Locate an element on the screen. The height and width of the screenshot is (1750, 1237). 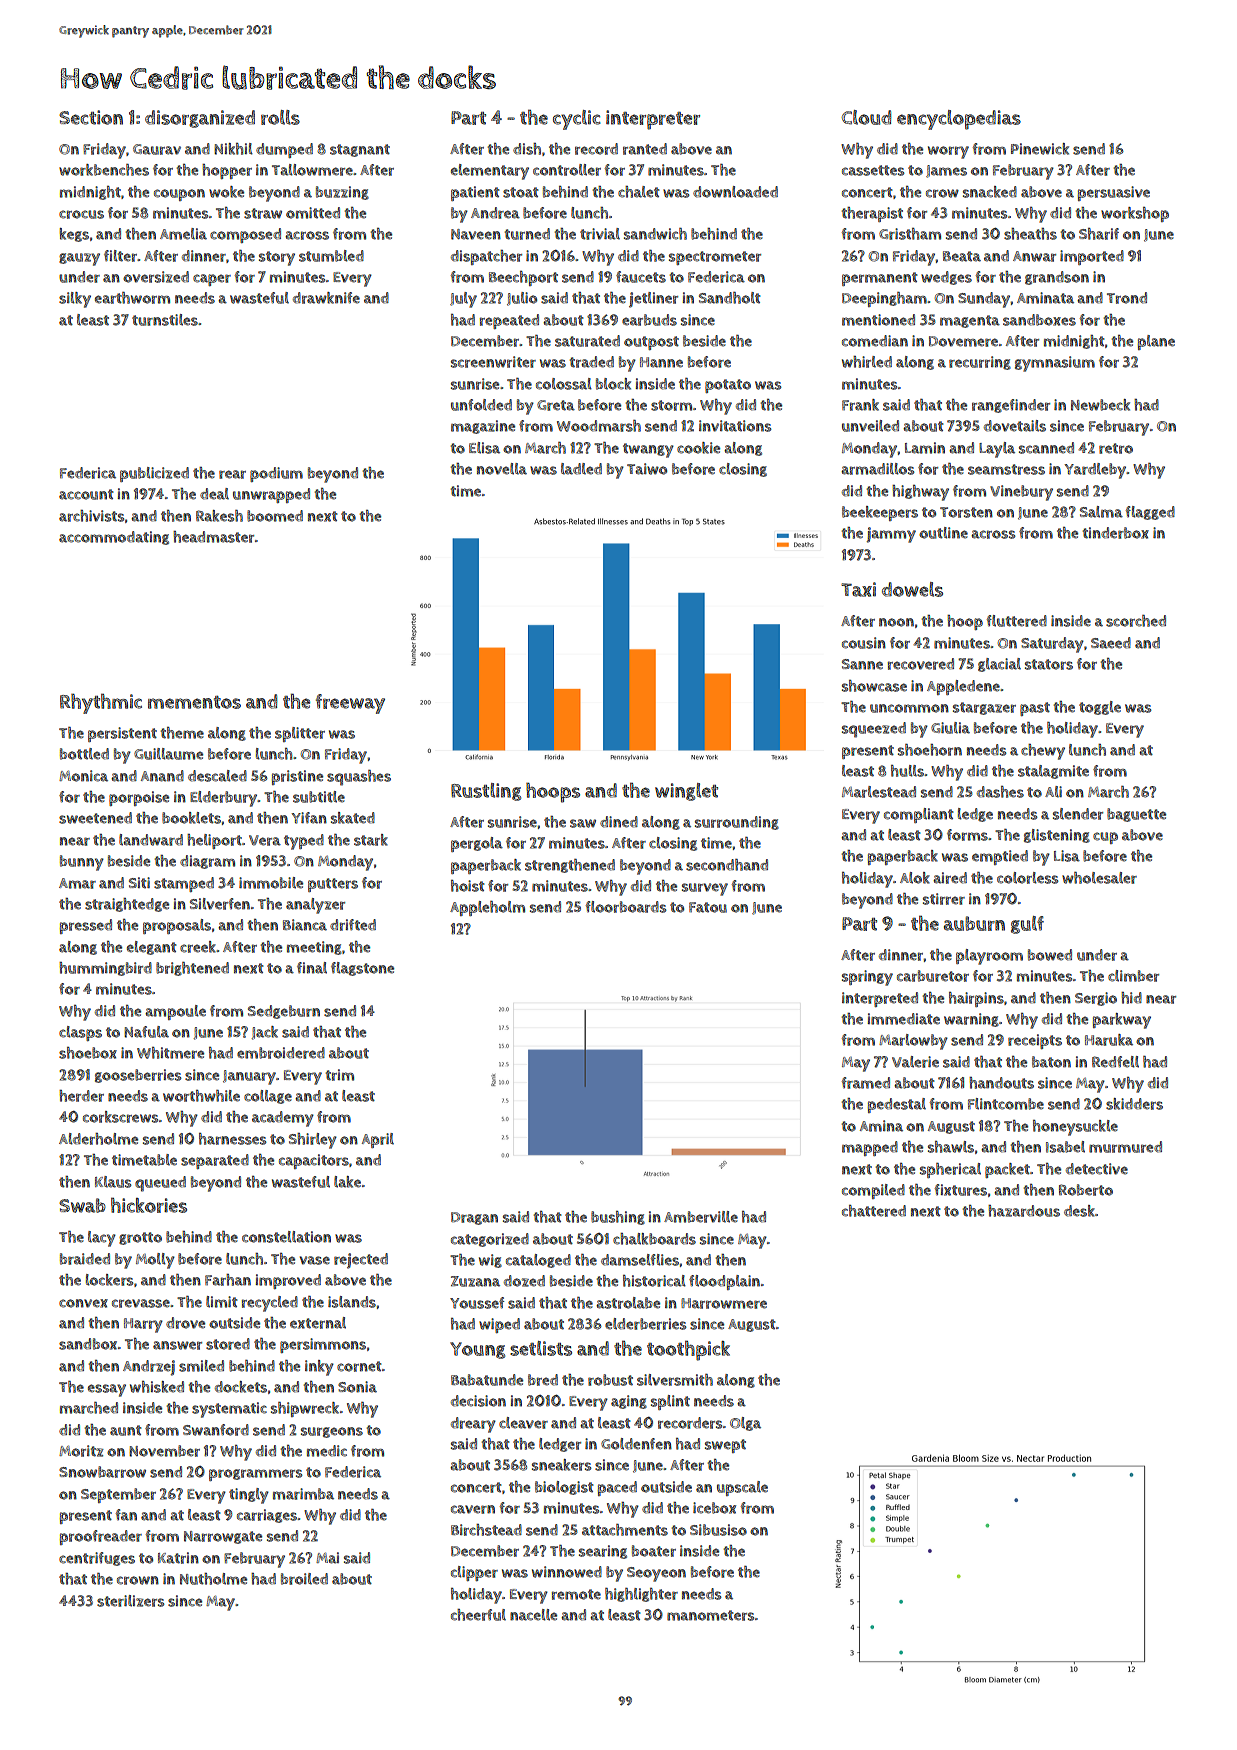
porpoise is located at coordinates (139, 798).
